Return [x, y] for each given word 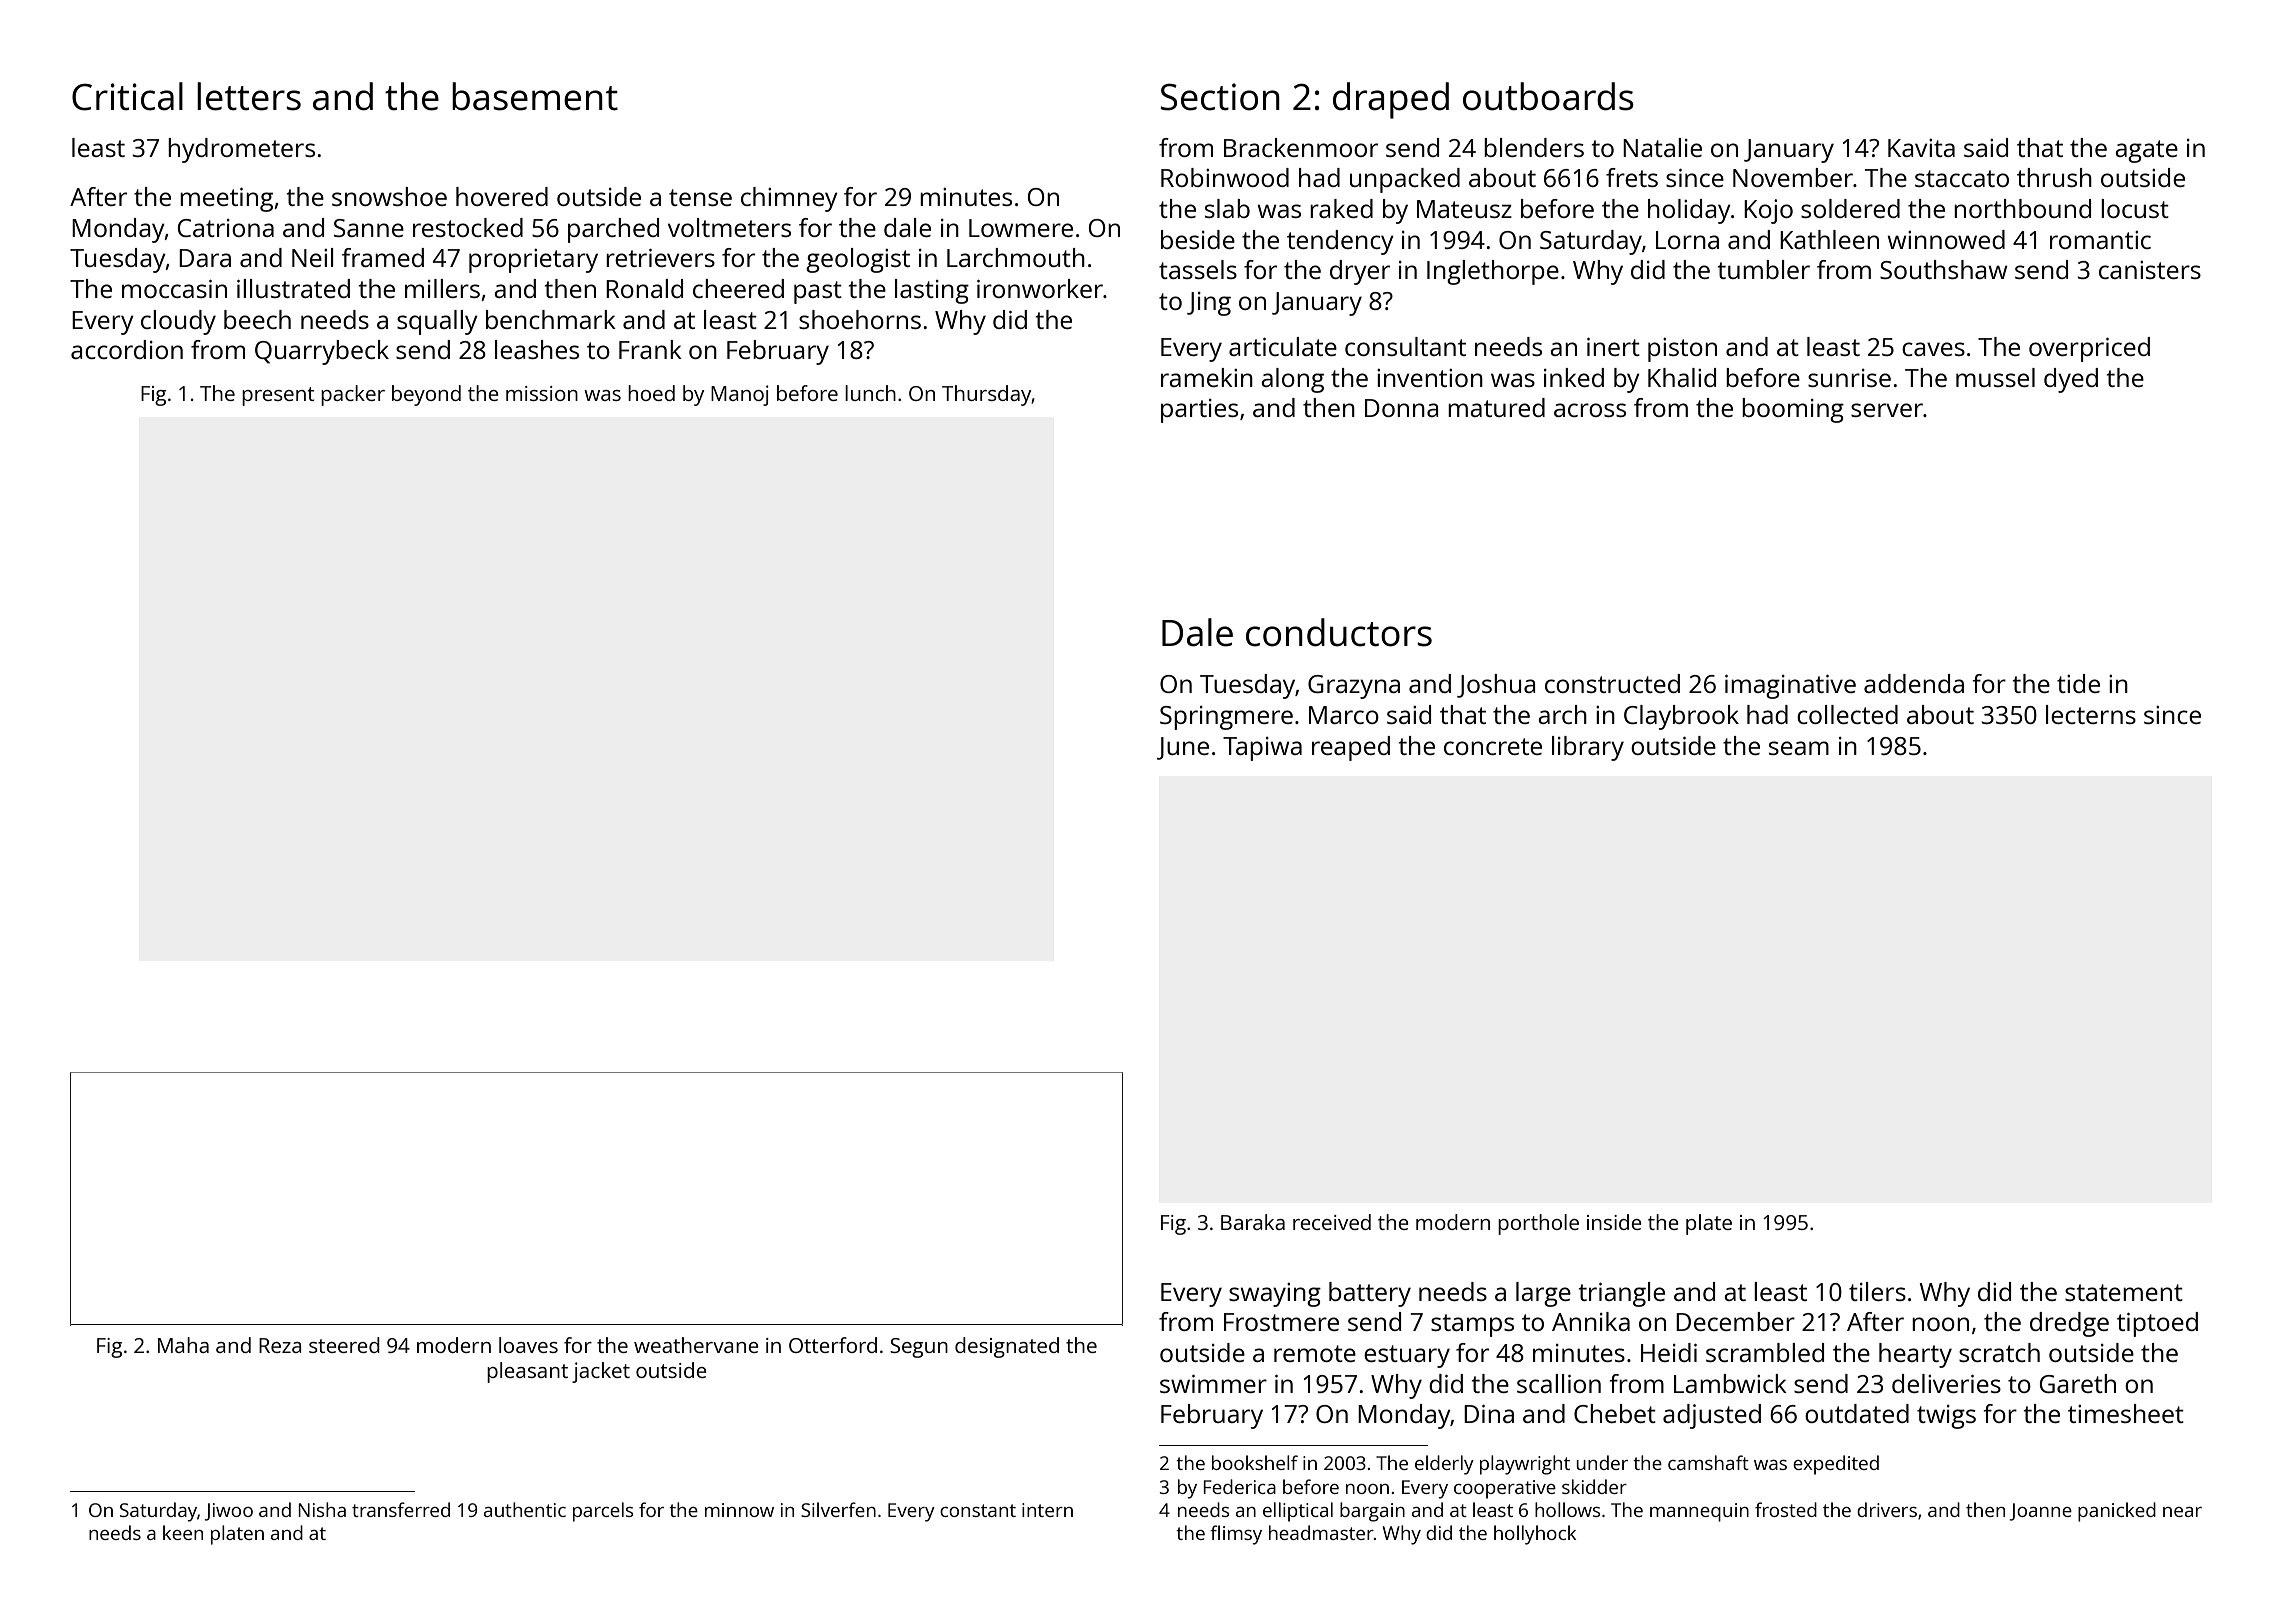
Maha [183, 1345]
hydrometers [241, 150]
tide [2078, 683]
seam [1799, 748]
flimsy [1236, 1535]
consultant [1405, 346]
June [1183, 748]
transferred [401, 1509]
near [2182, 1512]
